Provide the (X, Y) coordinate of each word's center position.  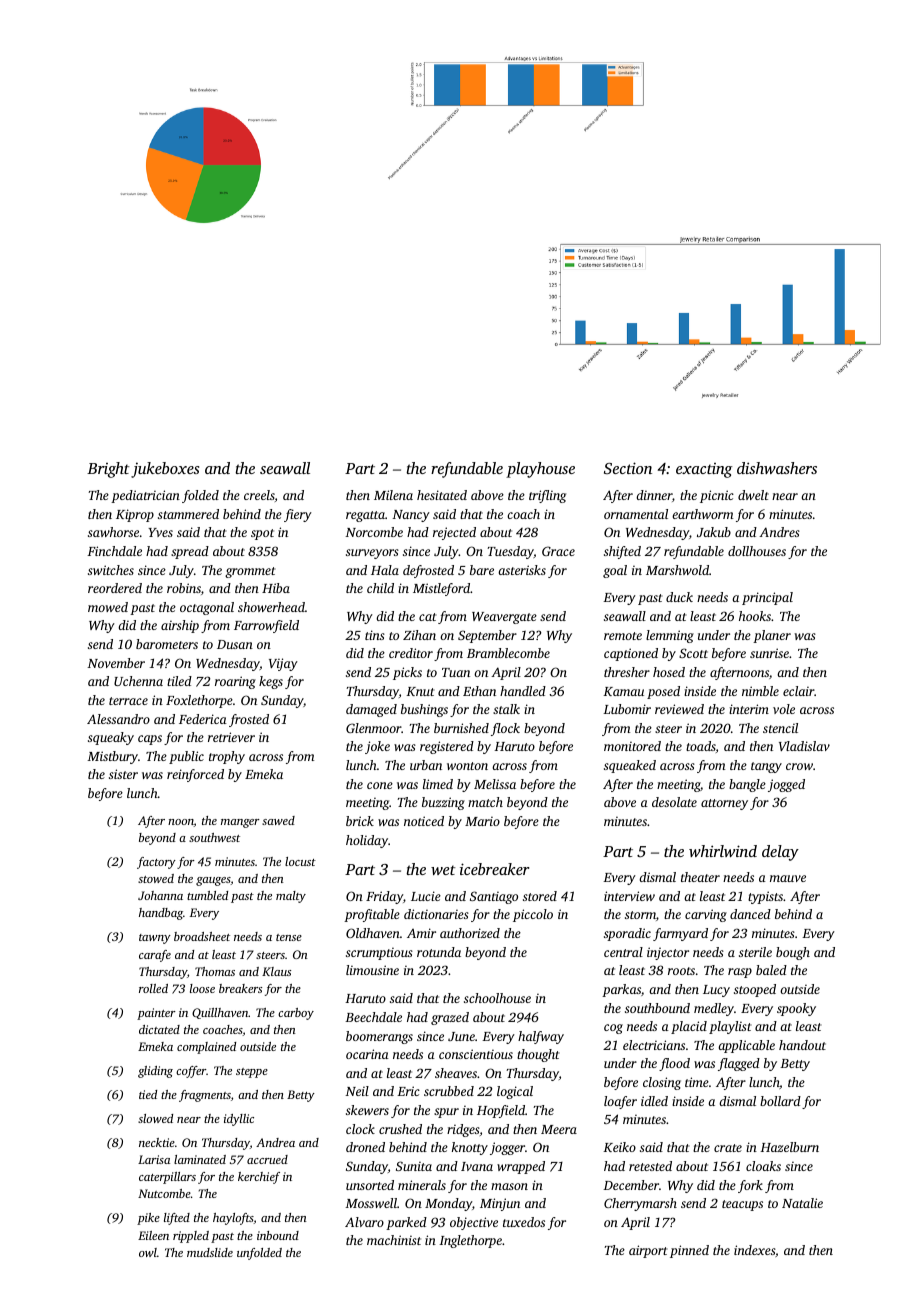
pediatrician (145, 496)
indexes (754, 1250)
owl (148, 1252)
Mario (482, 821)
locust (300, 861)
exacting (704, 470)
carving (706, 915)
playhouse (540, 470)
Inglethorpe (470, 1241)
